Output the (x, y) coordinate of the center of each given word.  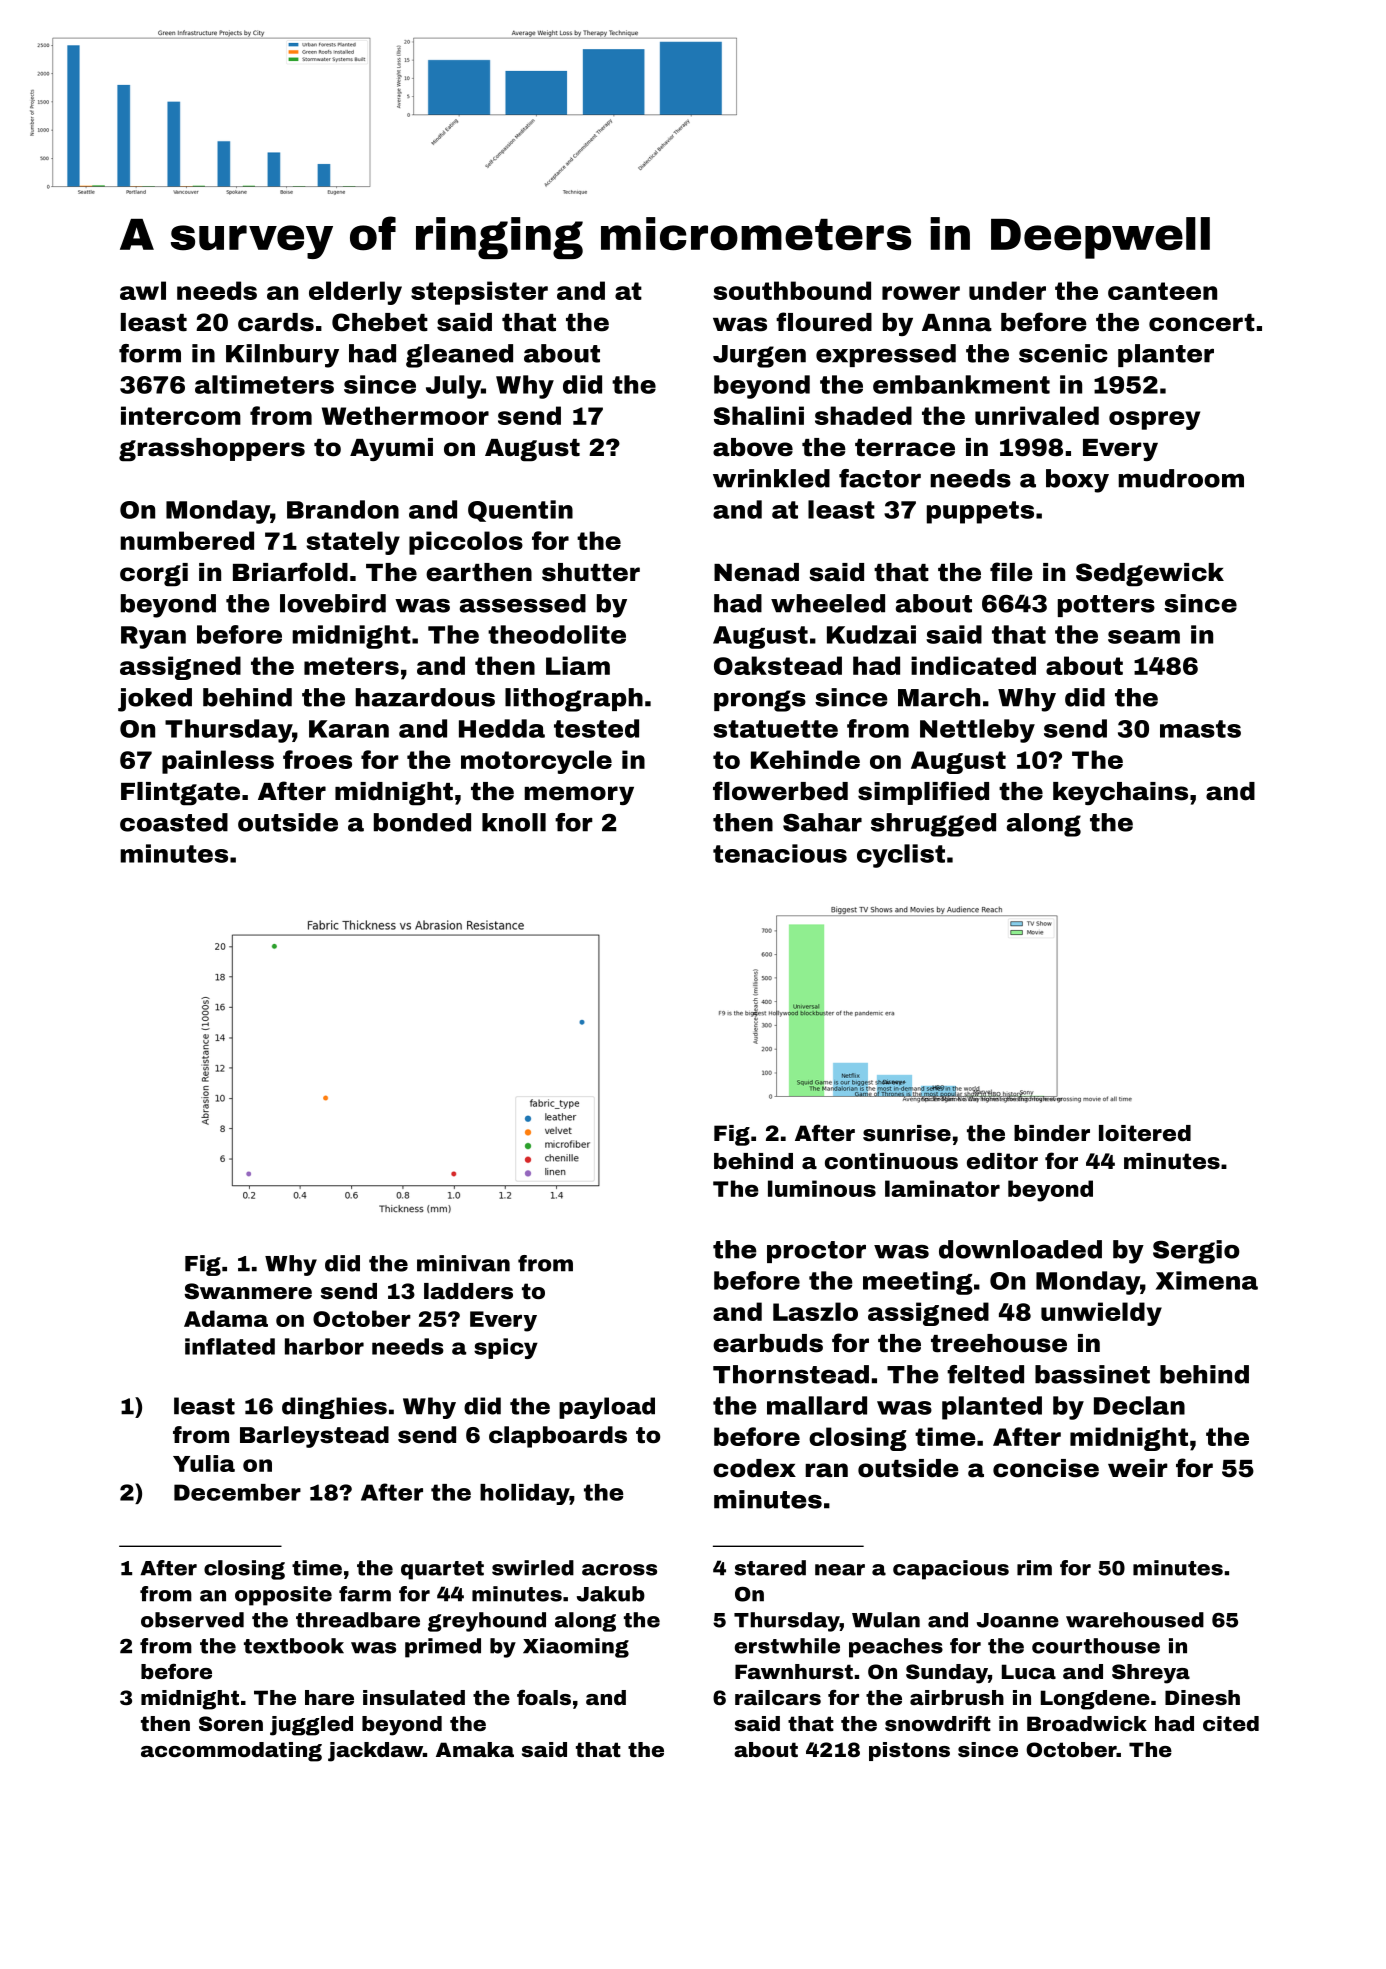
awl (143, 290)
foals (544, 1697)
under (1007, 290)
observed (192, 1620)
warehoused (1135, 1620)
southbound (792, 290)
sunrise (907, 1133)
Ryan (153, 637)
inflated (230, 1346)
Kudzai (871, 634)
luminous (822, 1188)
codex (754, 1468)
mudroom (1181, 478)
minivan (463, 1263)
